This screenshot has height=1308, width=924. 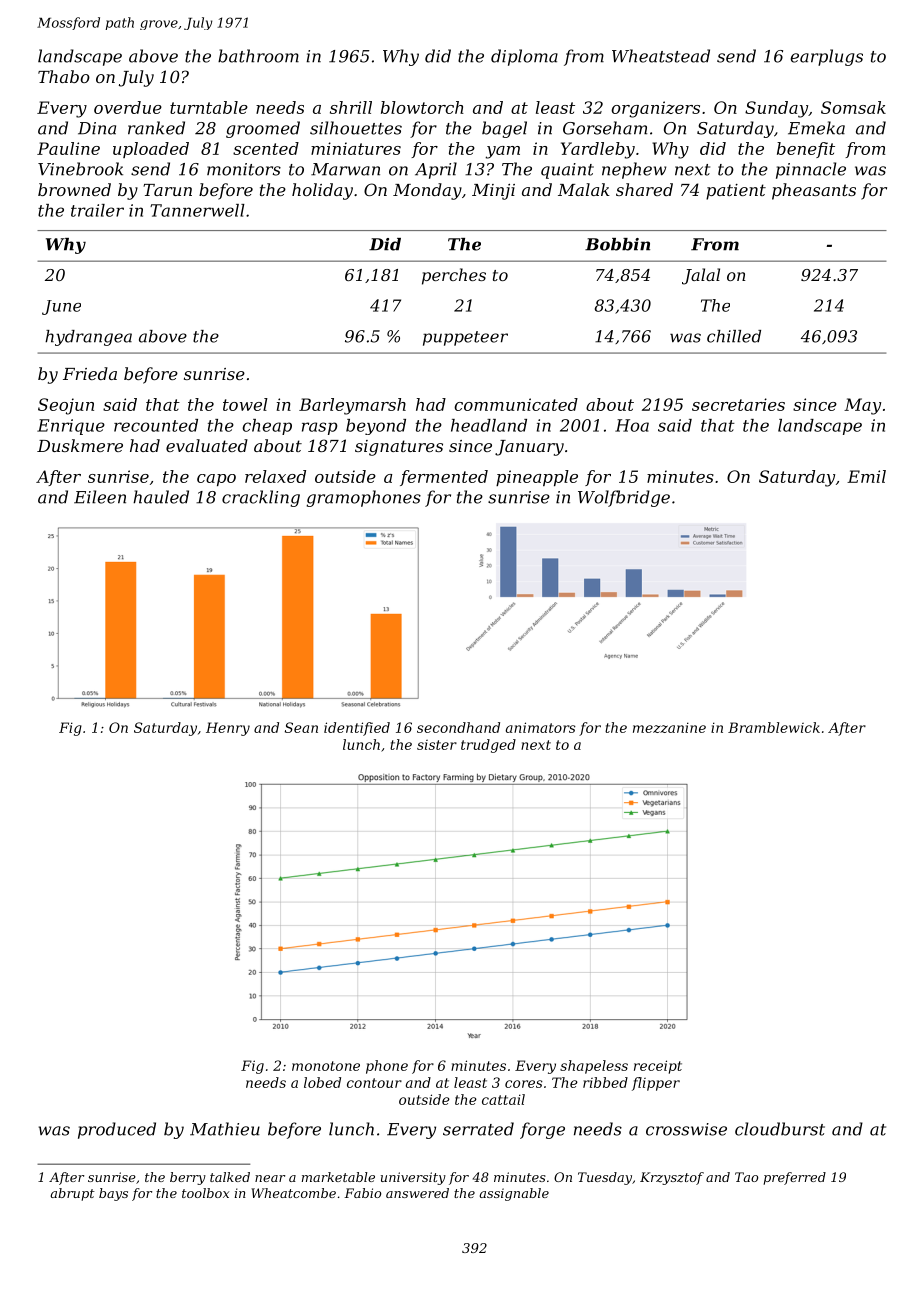 I want to click on Bramblewick, so click(x=774, y=727).
